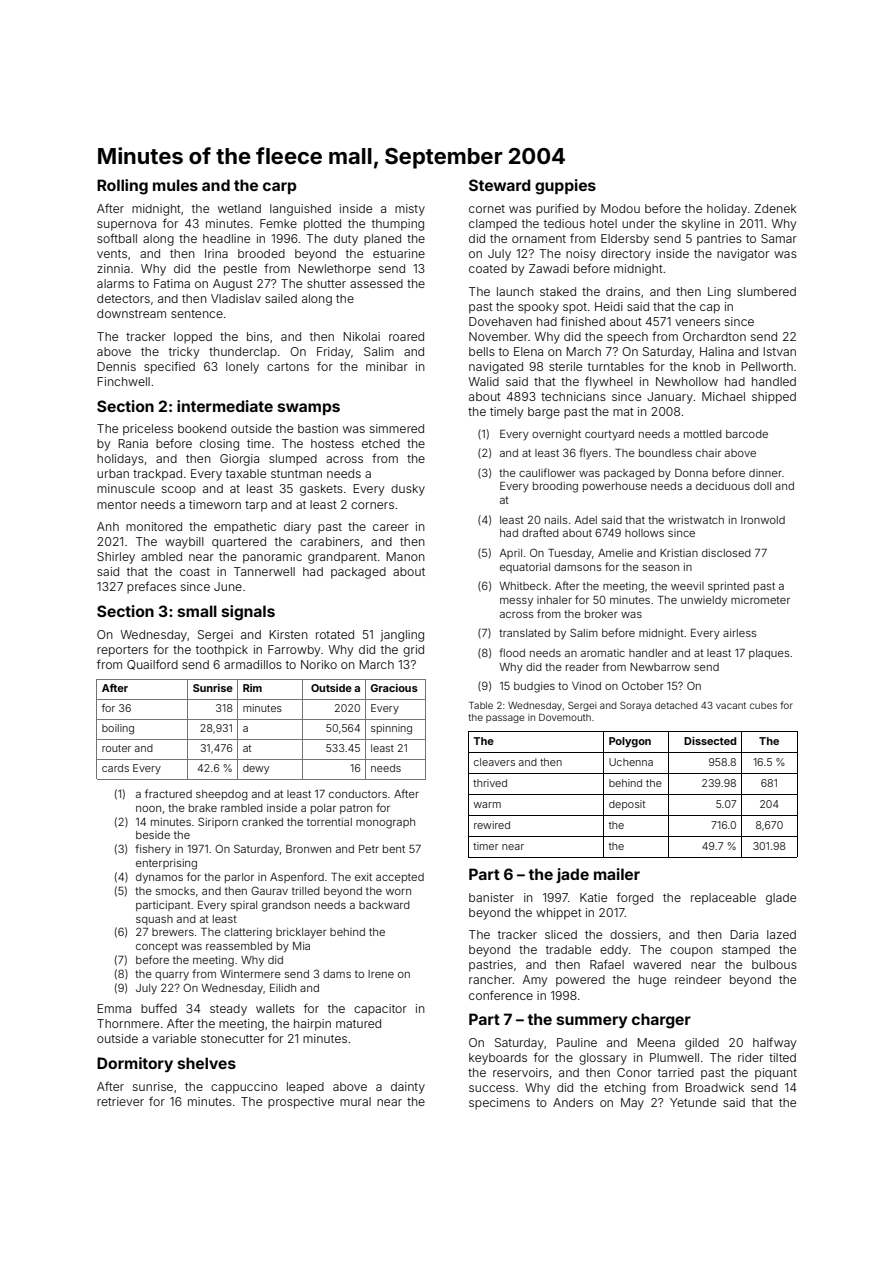  What do you see at coordinates (644, 533) in the screenshot?
I see `hollows` at bounding box center [644, 533].
